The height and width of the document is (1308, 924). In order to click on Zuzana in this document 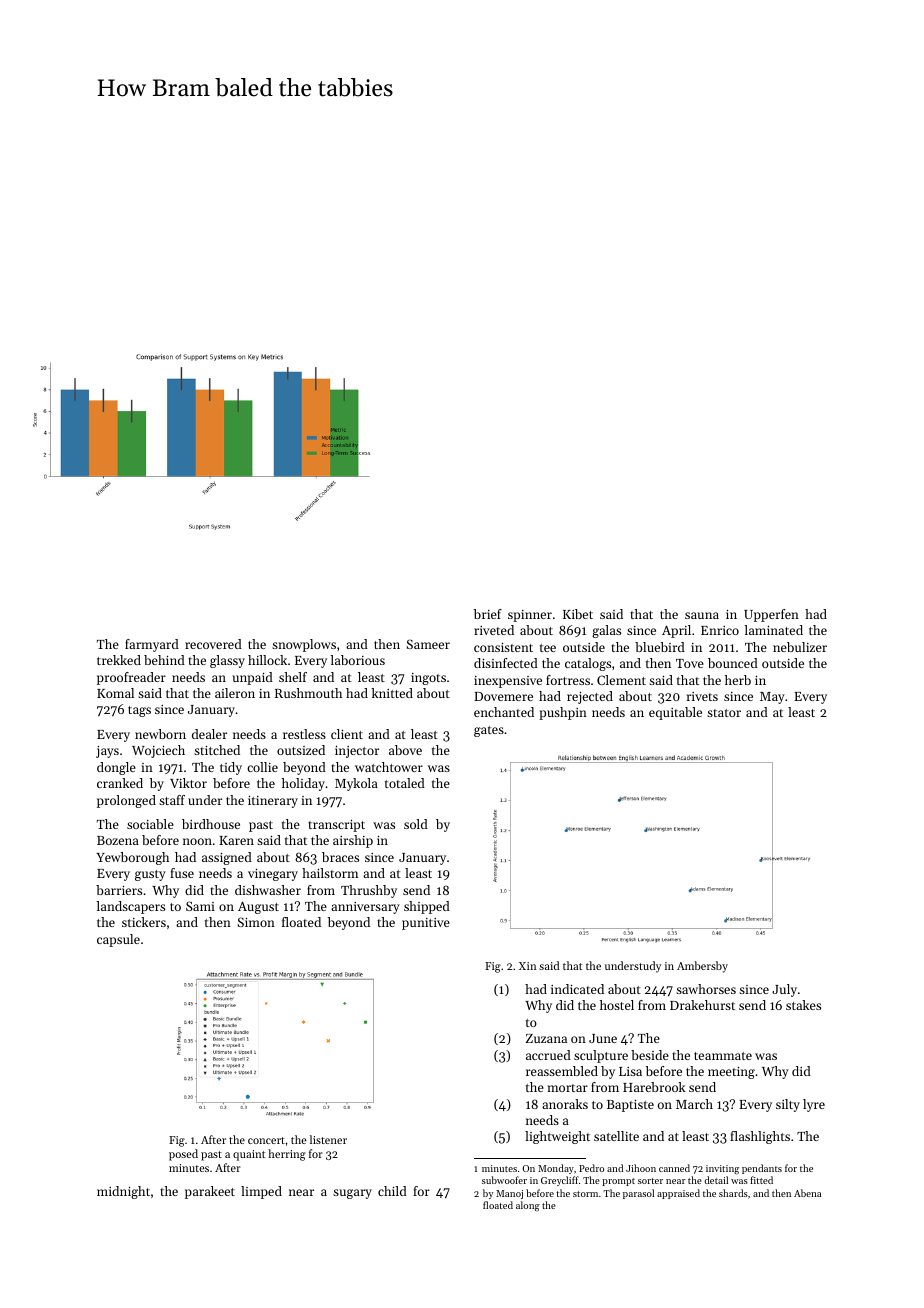, I will do `click(546, 1038)`.
